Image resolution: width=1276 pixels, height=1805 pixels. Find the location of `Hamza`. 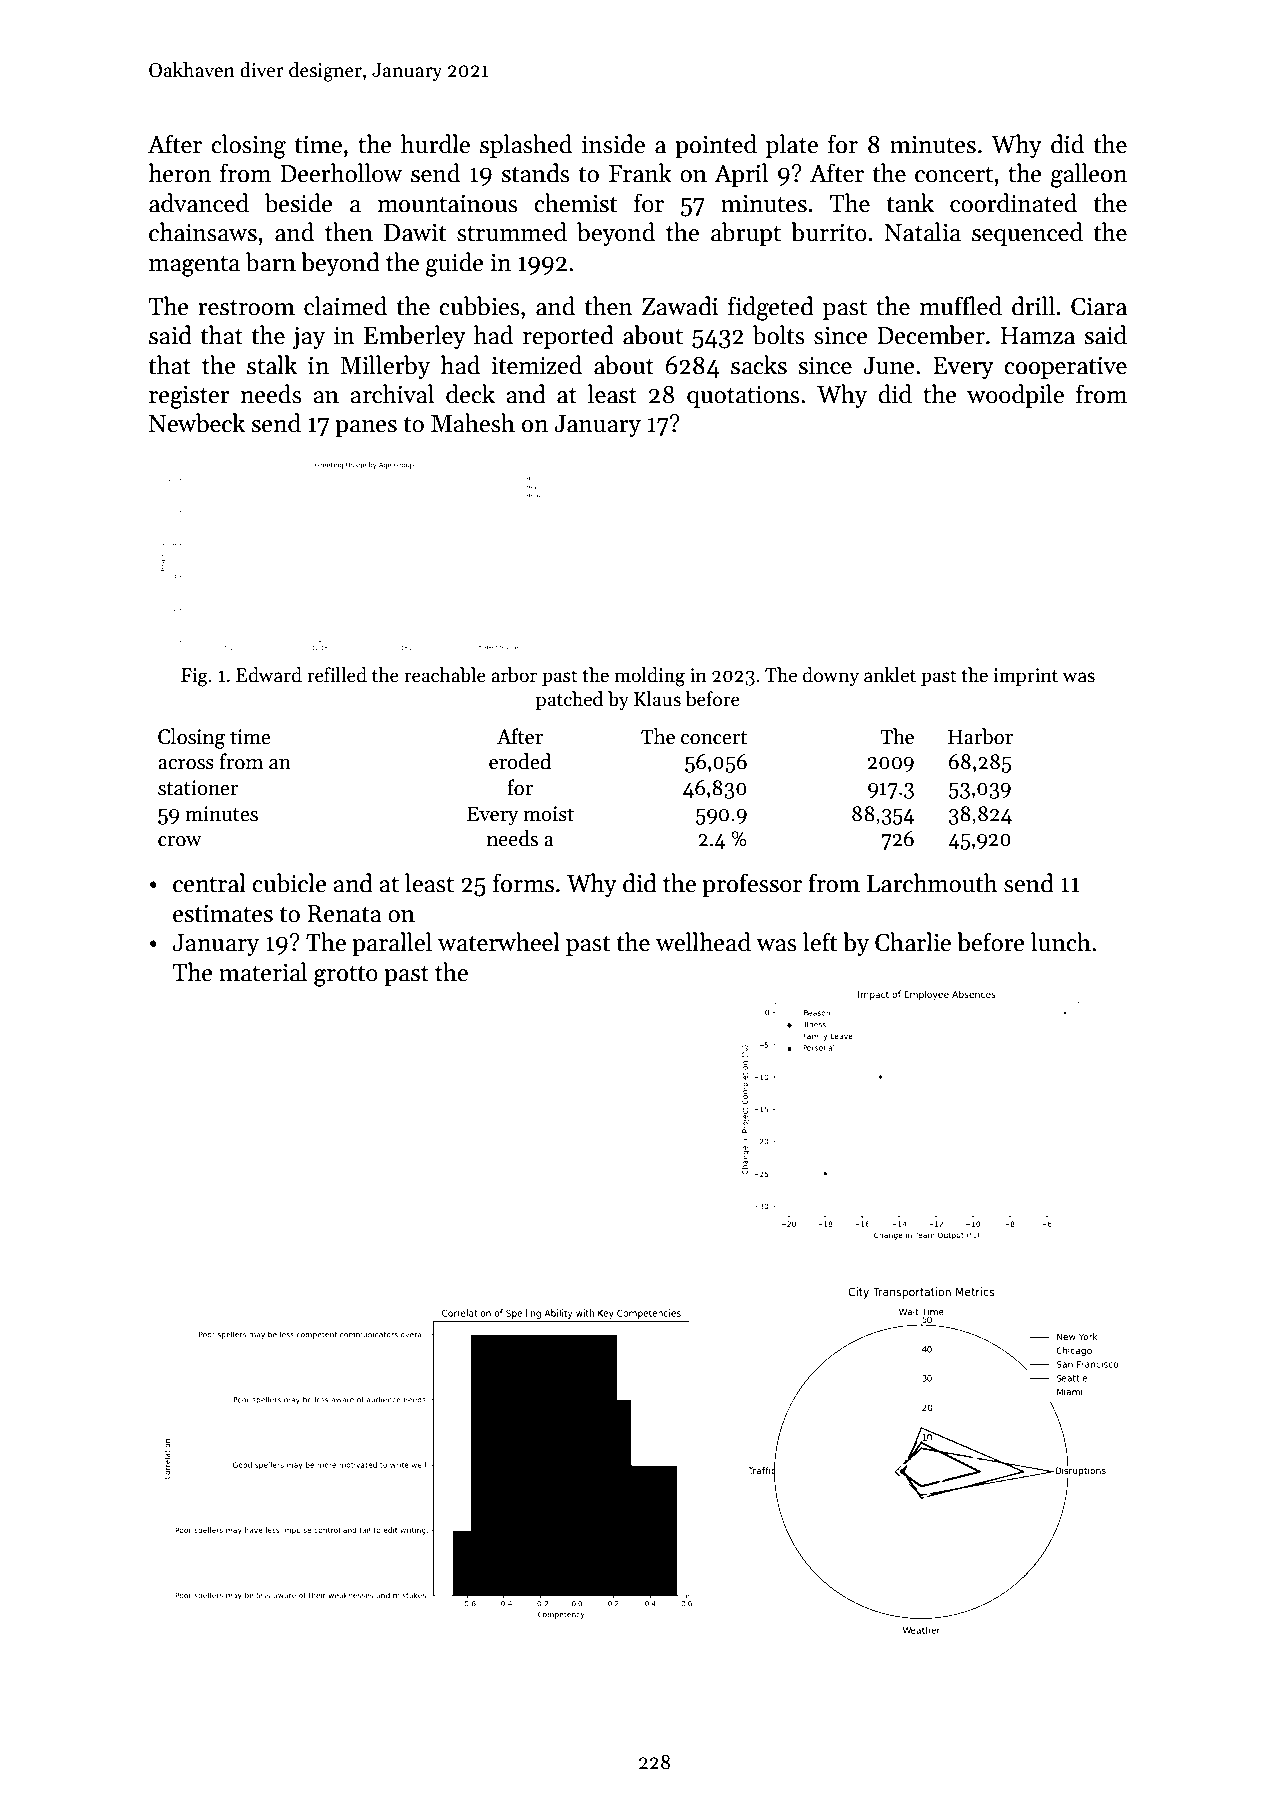

Hamza is located at coordinates (1038, 336).
